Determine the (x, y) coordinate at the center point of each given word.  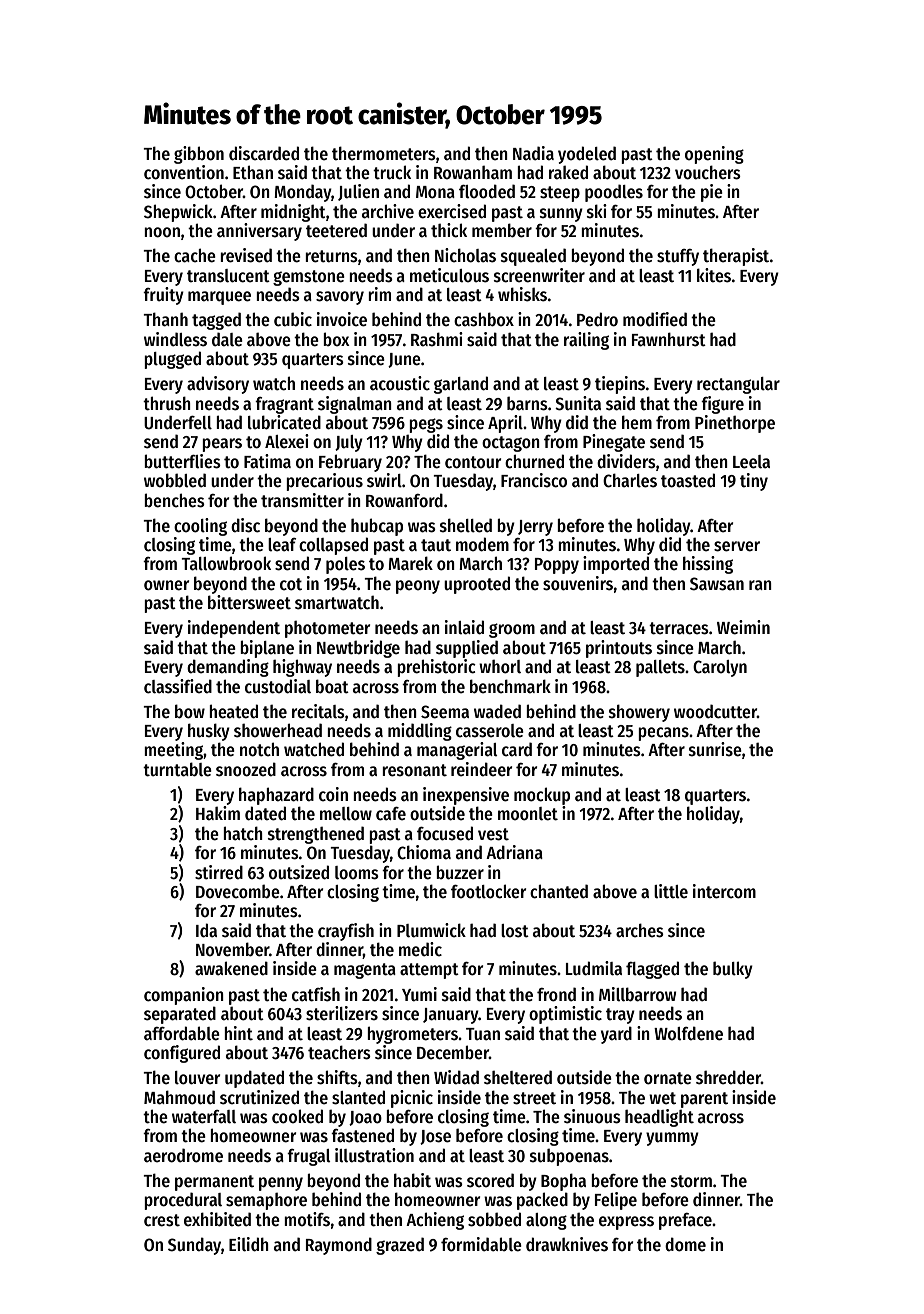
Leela (751, 462)
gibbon (199, 155)
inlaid (464, 627)
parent (704, 1100)
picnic (412, 1099)
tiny (754, 482)
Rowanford (404, 500)
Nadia (533, 153)
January (451, 1016)
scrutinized (259, 1097)
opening (714, 155)
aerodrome (183, 1155)
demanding (228, 668)
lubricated (284, 422)
